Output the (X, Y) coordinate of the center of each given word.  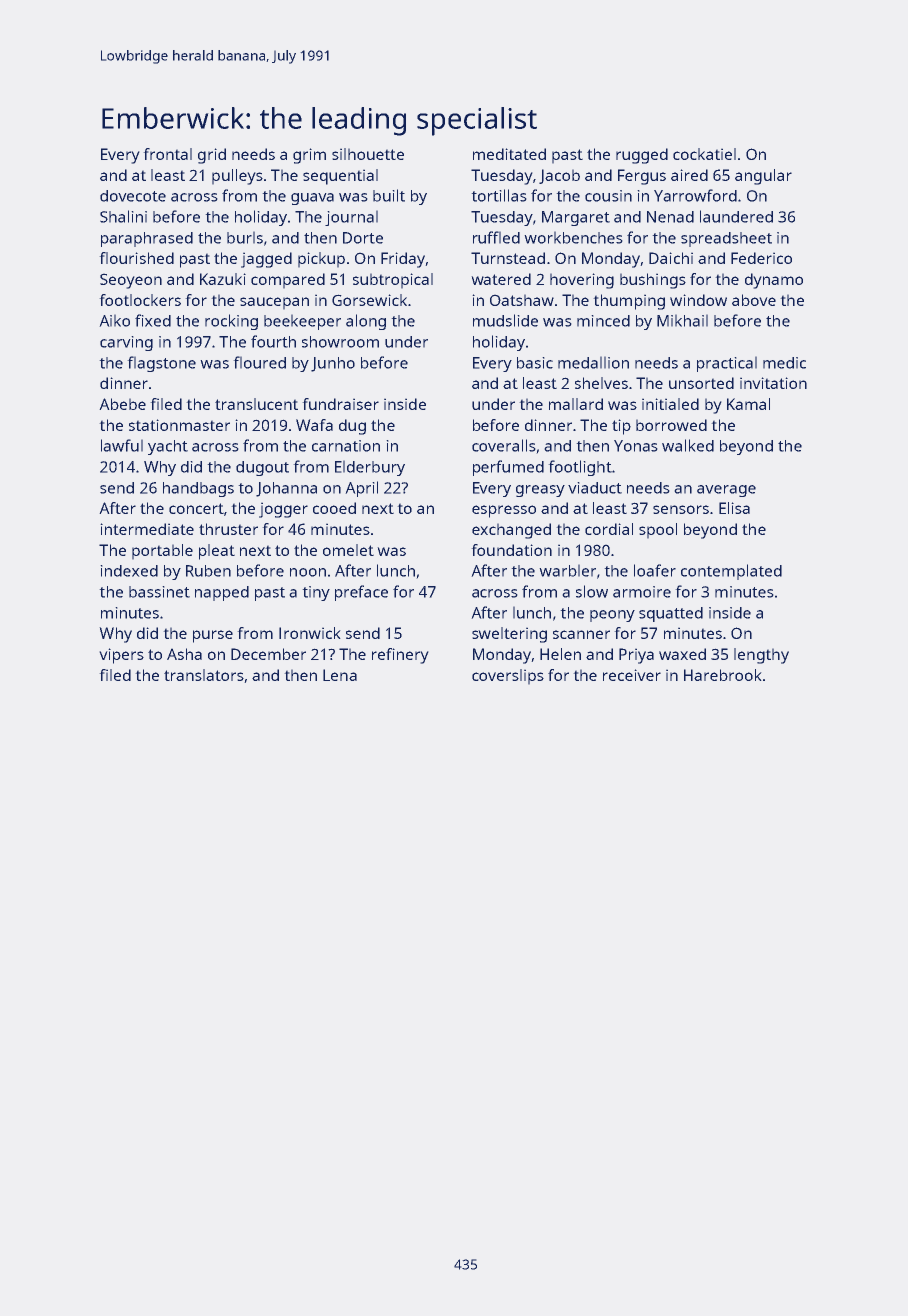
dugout (262, 468)
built (389, 195)
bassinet (159, 592)
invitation (773, 383)
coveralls (503, 445)
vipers (122, 656)
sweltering (509, 635)
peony (612, 616)
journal (351, 218)
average (726, 491)
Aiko (115, 321)
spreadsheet (726, 239)
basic (535, 363)
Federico (761, 258)
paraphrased (147, 239)
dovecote (133, 196)
